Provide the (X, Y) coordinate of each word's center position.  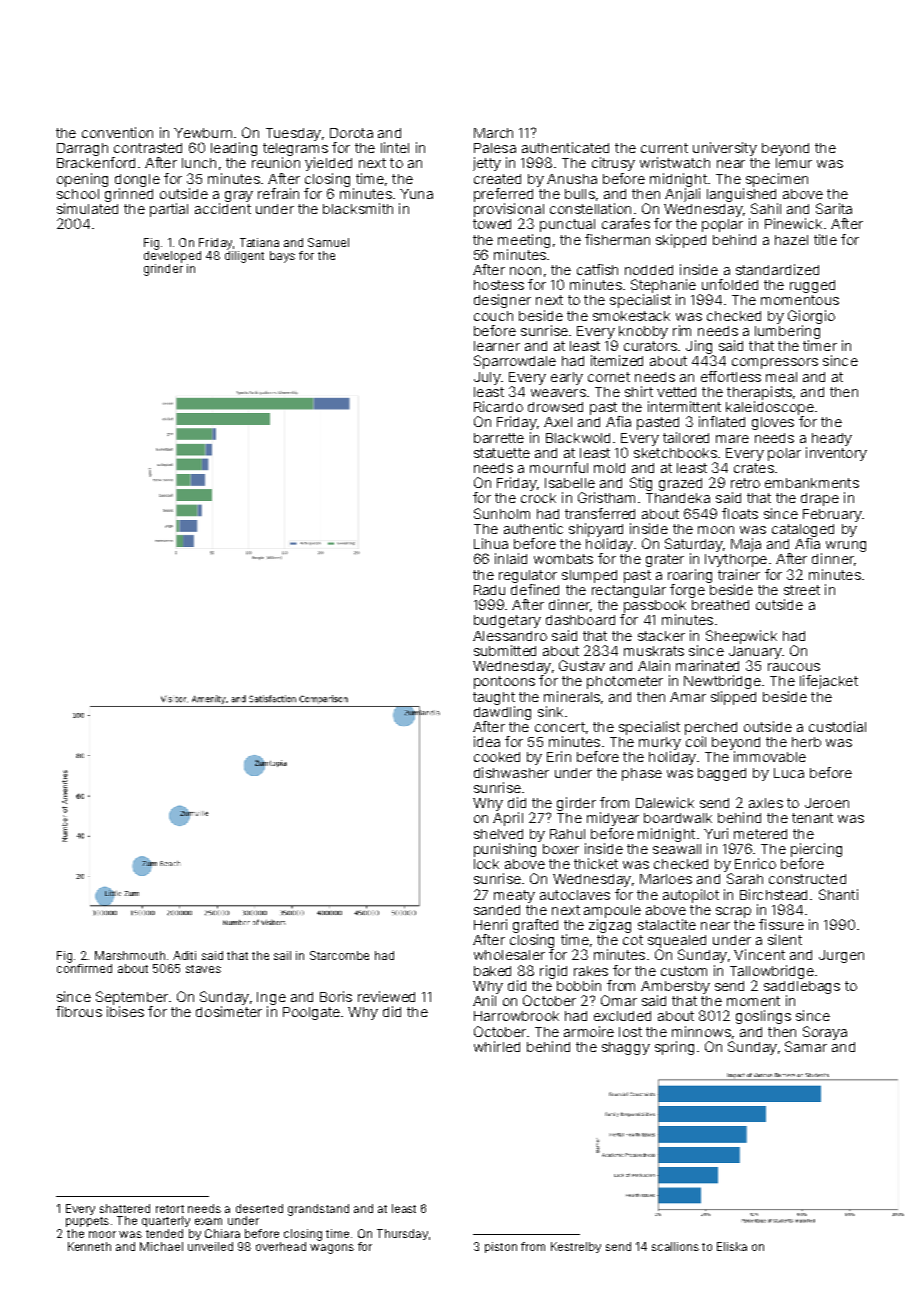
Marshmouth (130, 955)
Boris (336, 996)
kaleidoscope (770, 408)
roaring (690, 576)
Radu (489, 590)
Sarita (834, 208)
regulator (528, 576)
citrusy (613, 164)
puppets (87, 1222)
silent (785, 939)
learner (497, 346)
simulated (87, 208)
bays (282, 257)
